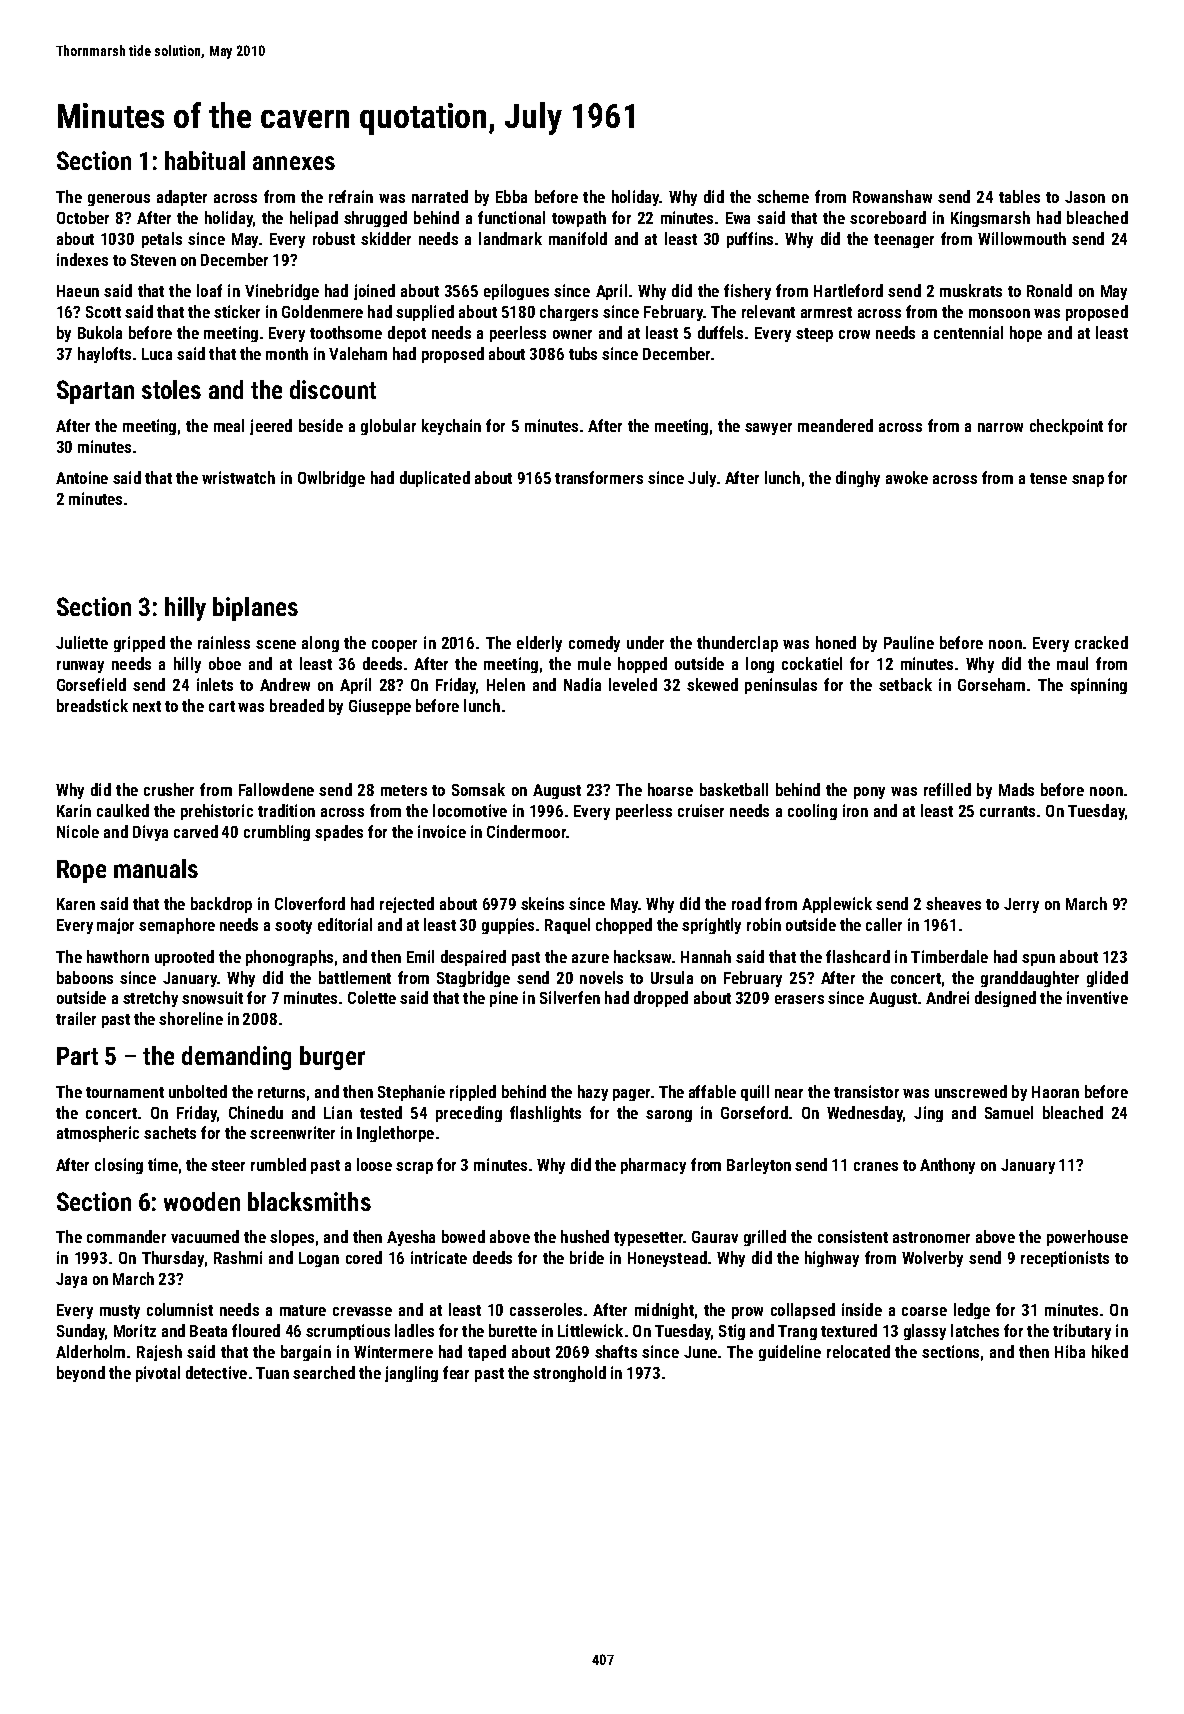  I want to click on columnist, so click(180, 1309).
